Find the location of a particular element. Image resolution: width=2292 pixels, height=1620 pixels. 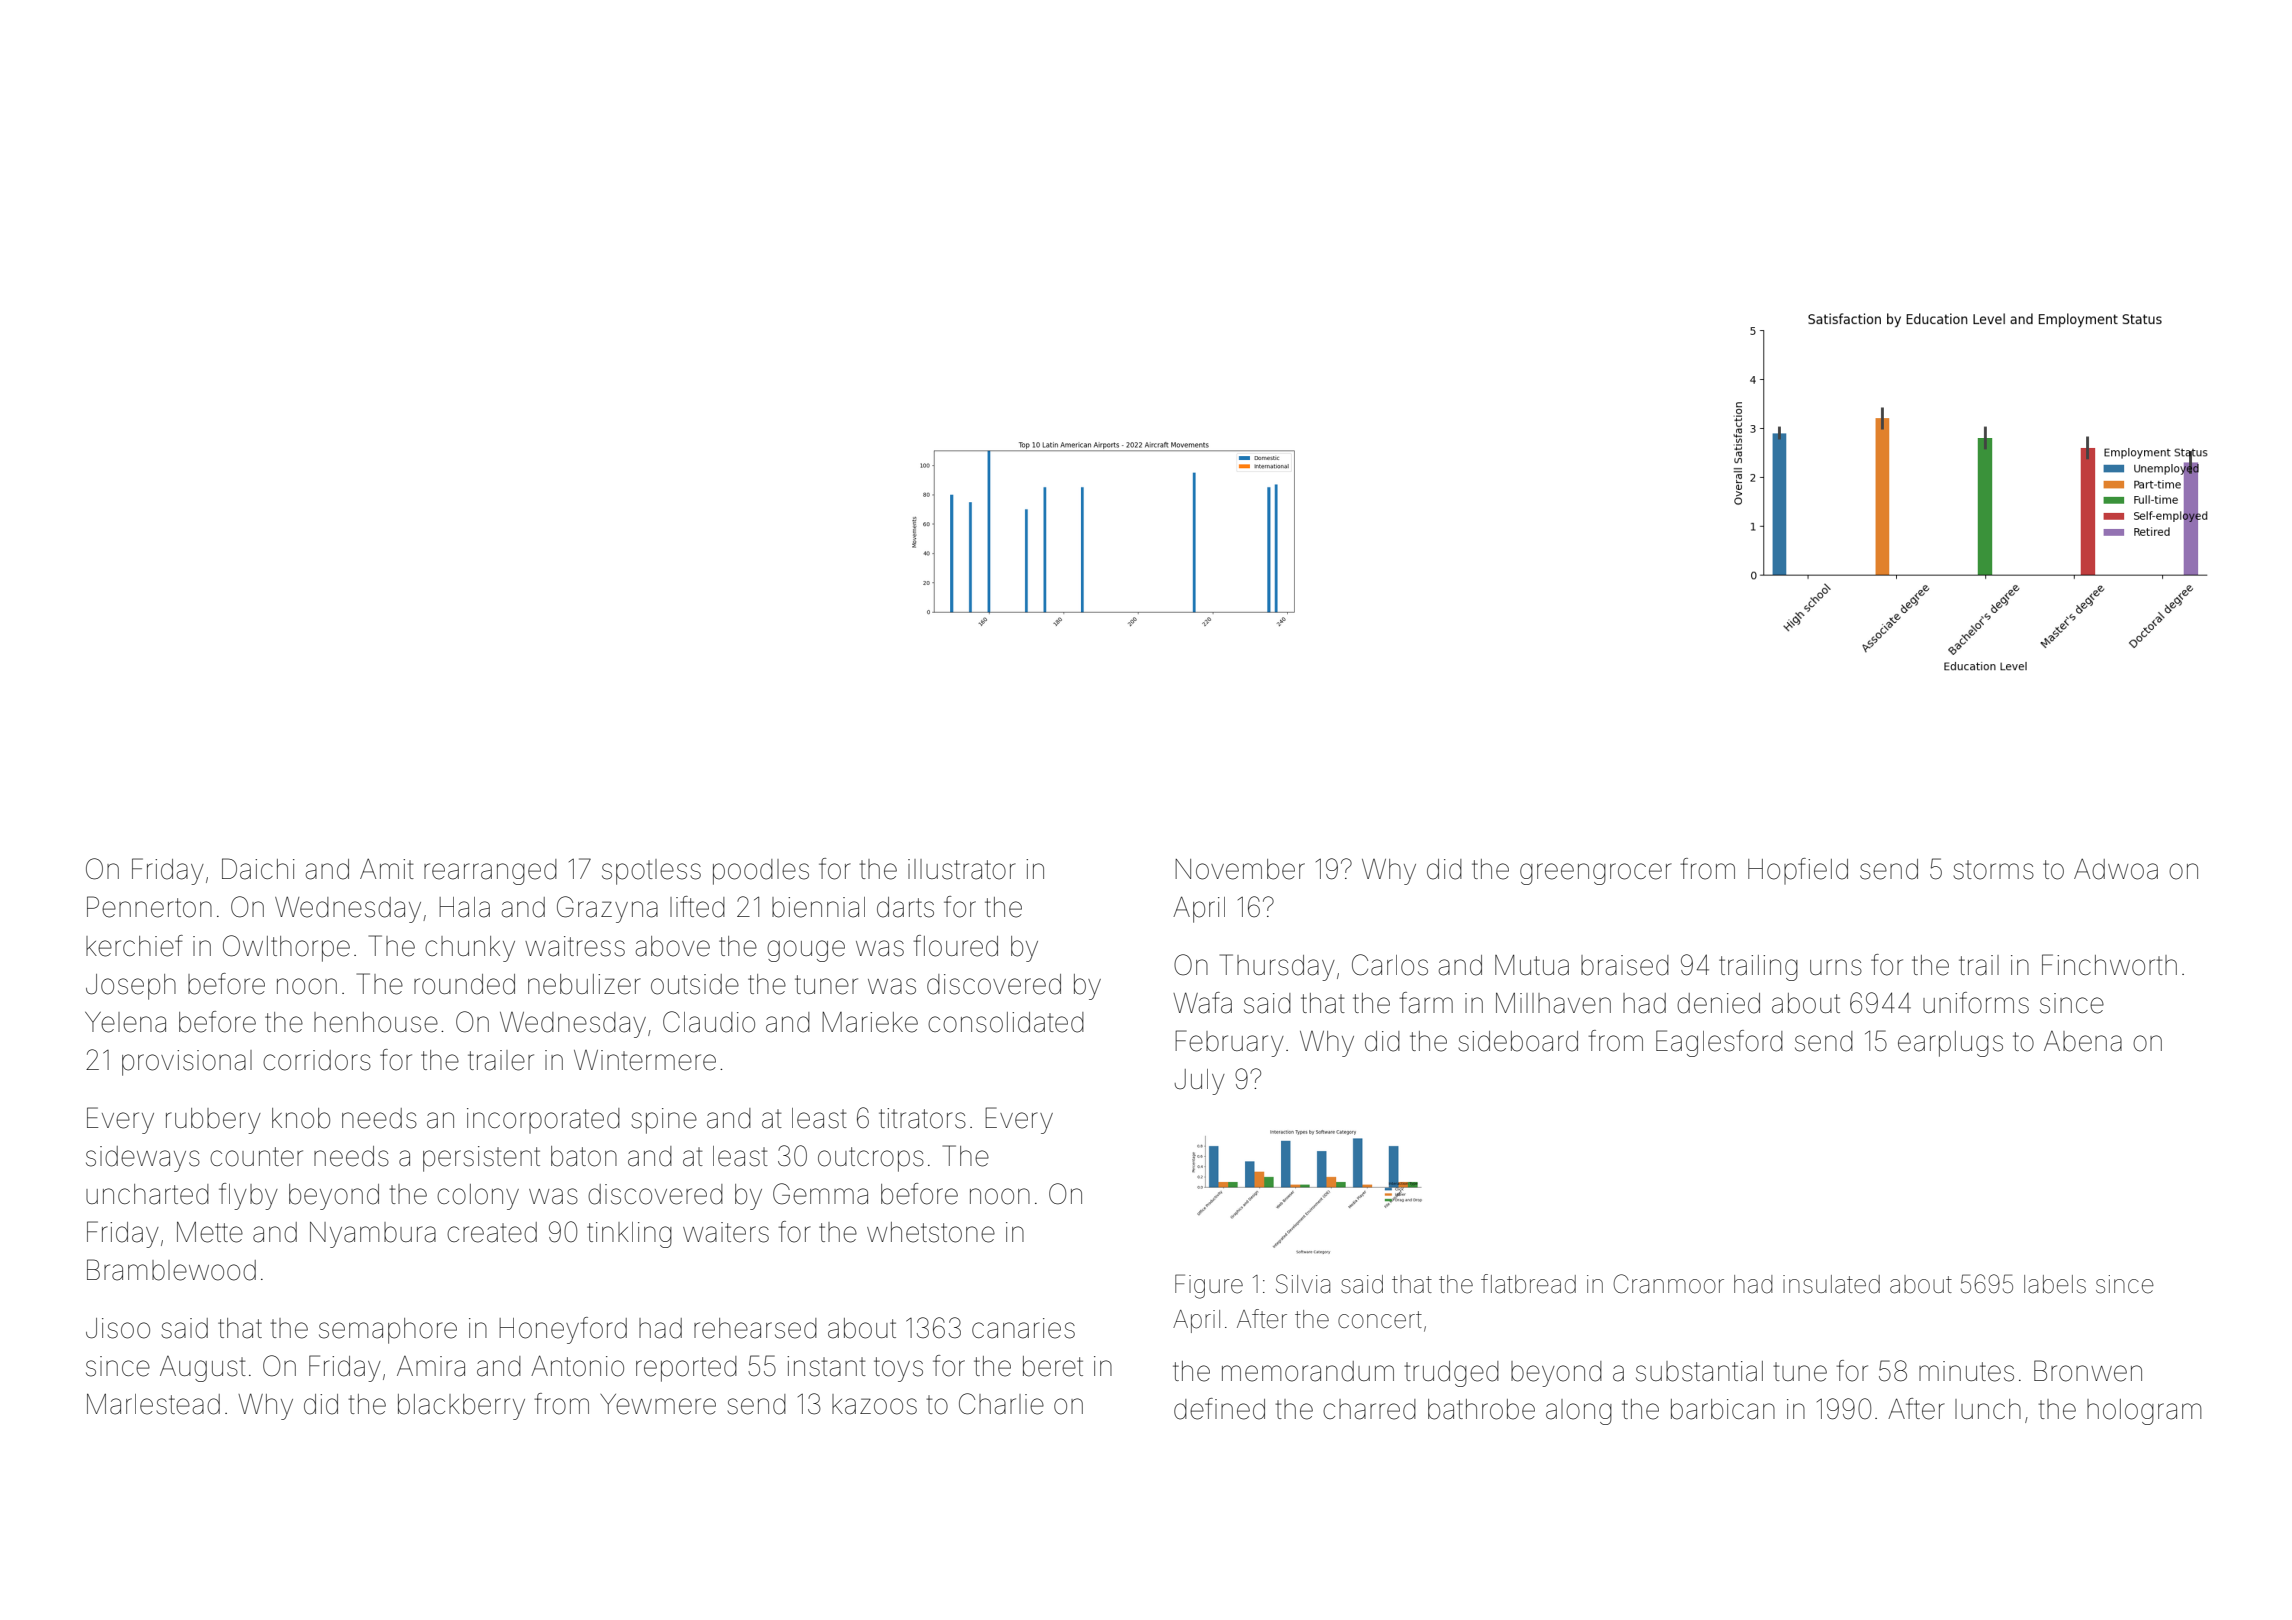

Yewmere is located at coordinates (658, 1404).
